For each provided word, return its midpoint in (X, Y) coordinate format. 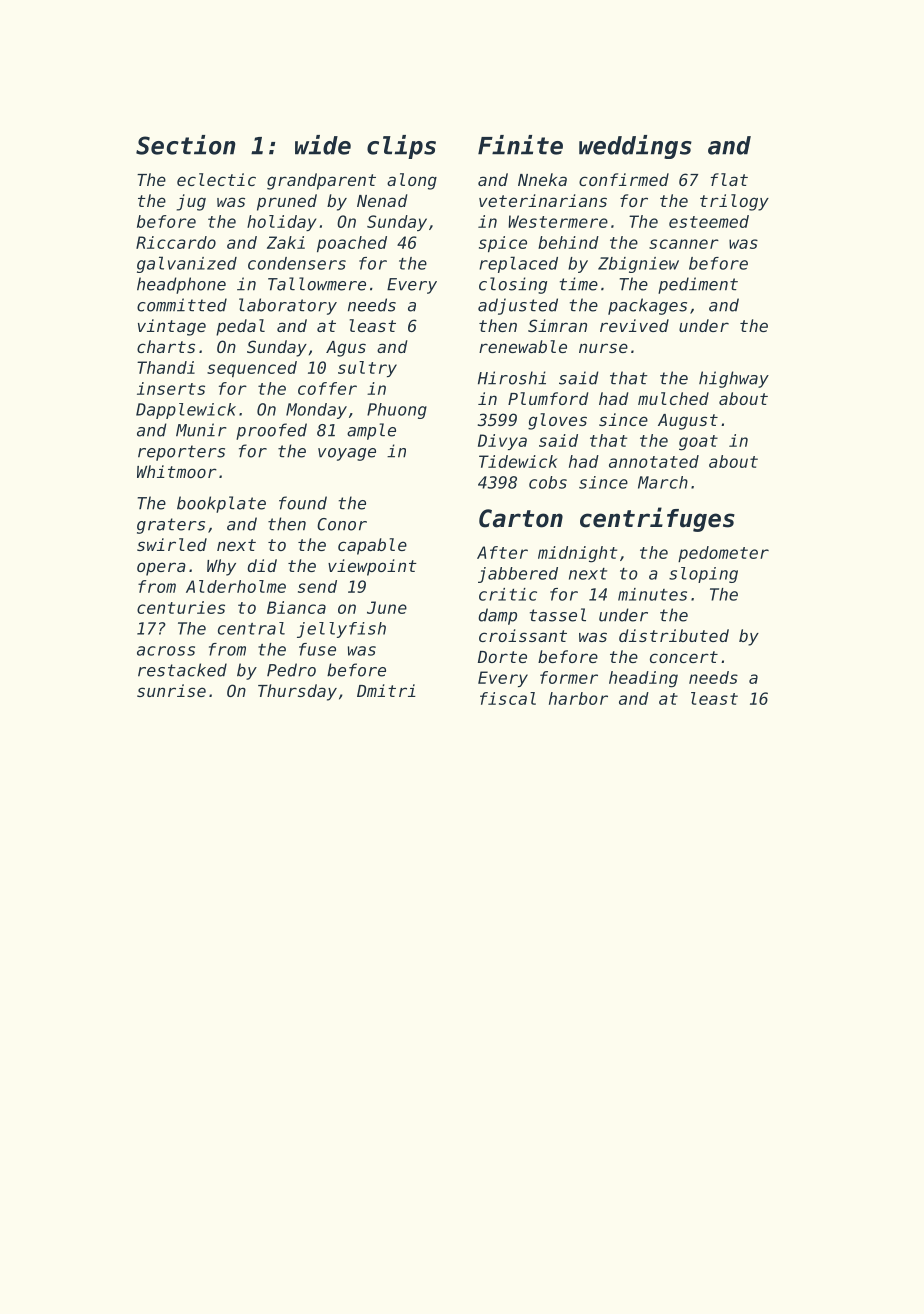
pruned (287, 202)
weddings (635, 147)
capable (372, 546)
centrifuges (657, 519)
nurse (603, 348)
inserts (171, 388)
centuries (181, 607)
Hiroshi (512, 378)
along (412, 181)
